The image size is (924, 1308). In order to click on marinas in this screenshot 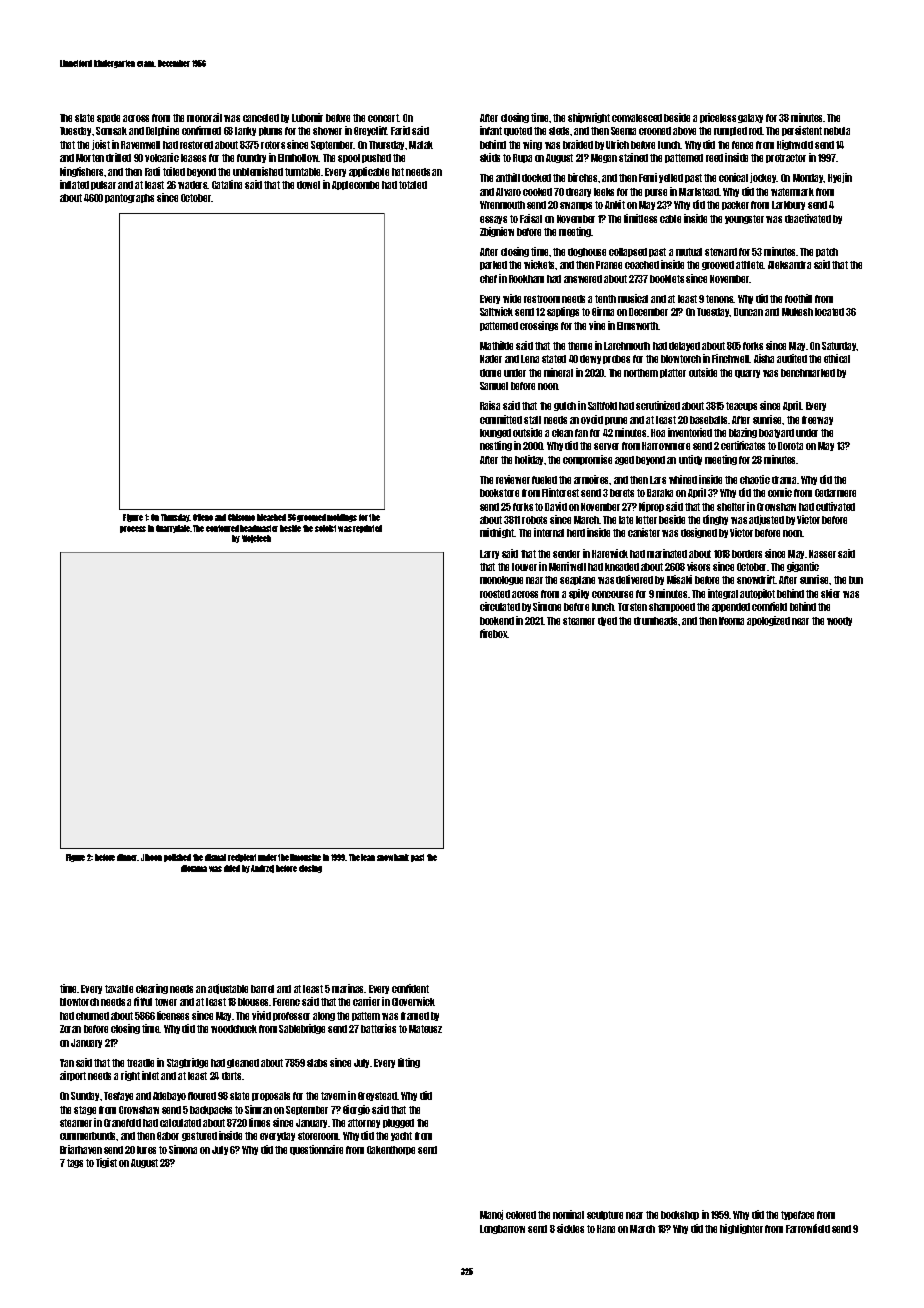, I will do `click(348, 988)`.
